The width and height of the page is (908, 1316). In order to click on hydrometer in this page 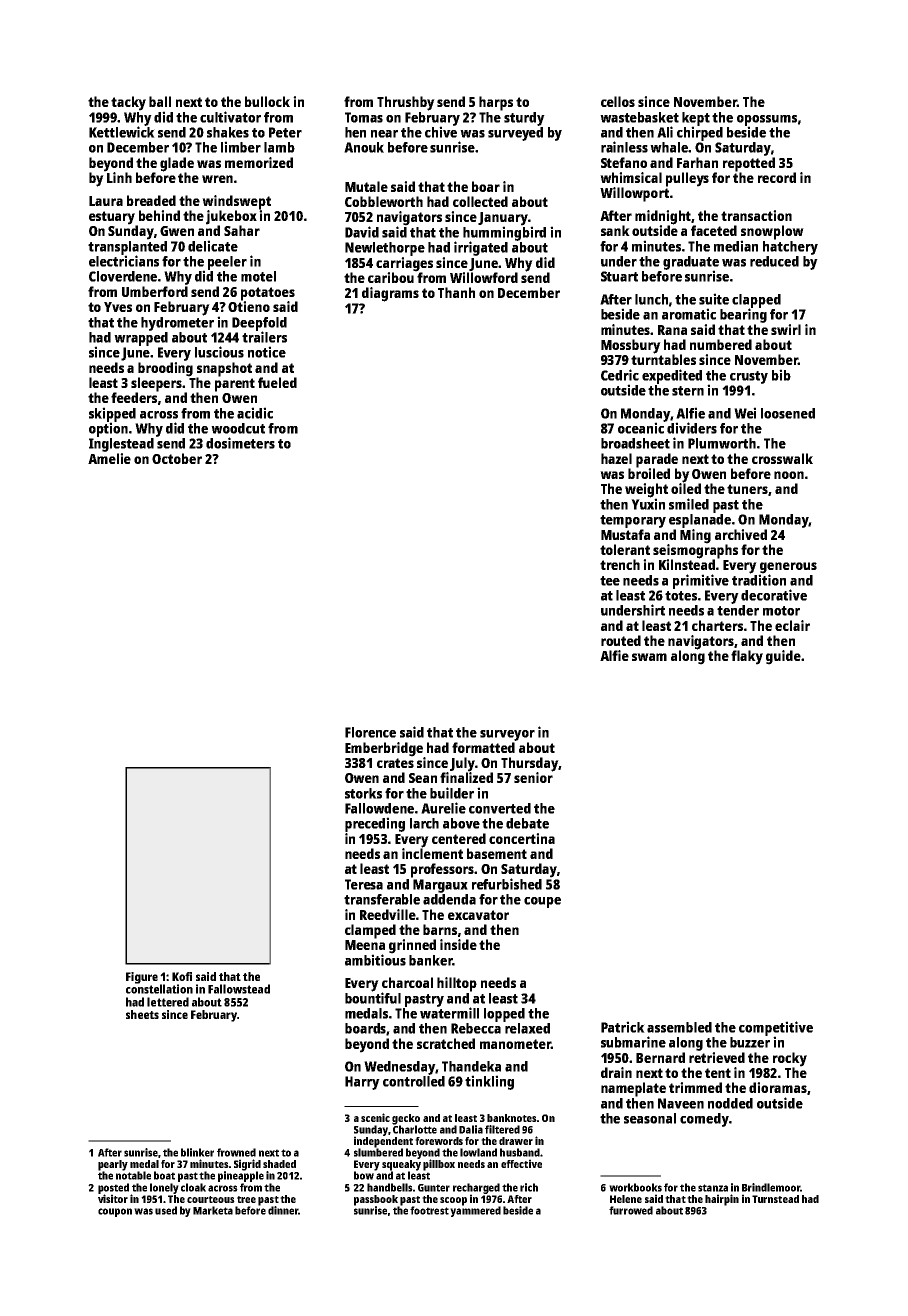, I will do `click(177, 324)`.
